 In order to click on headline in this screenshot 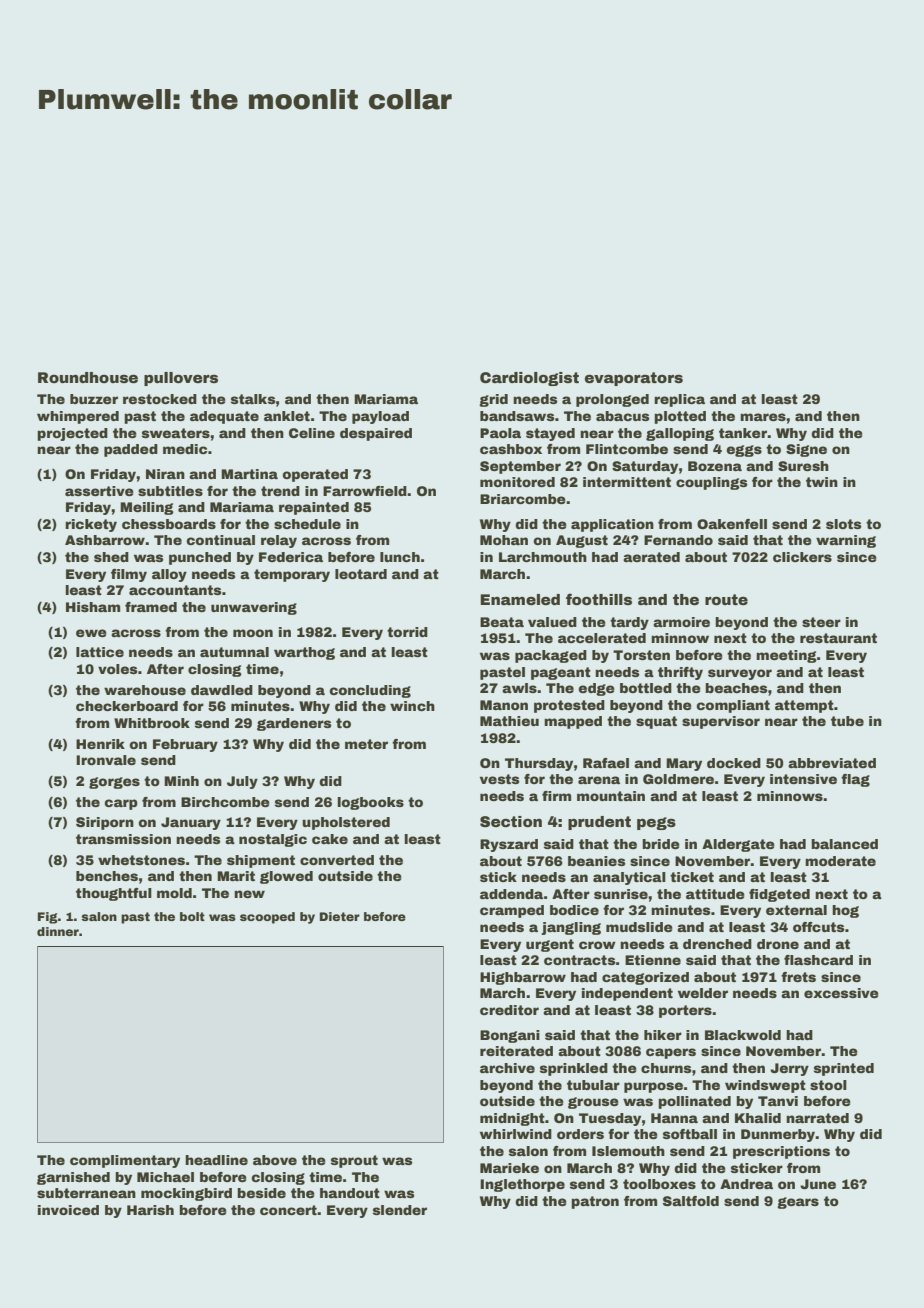, I will do `click(216, 1160)`.
